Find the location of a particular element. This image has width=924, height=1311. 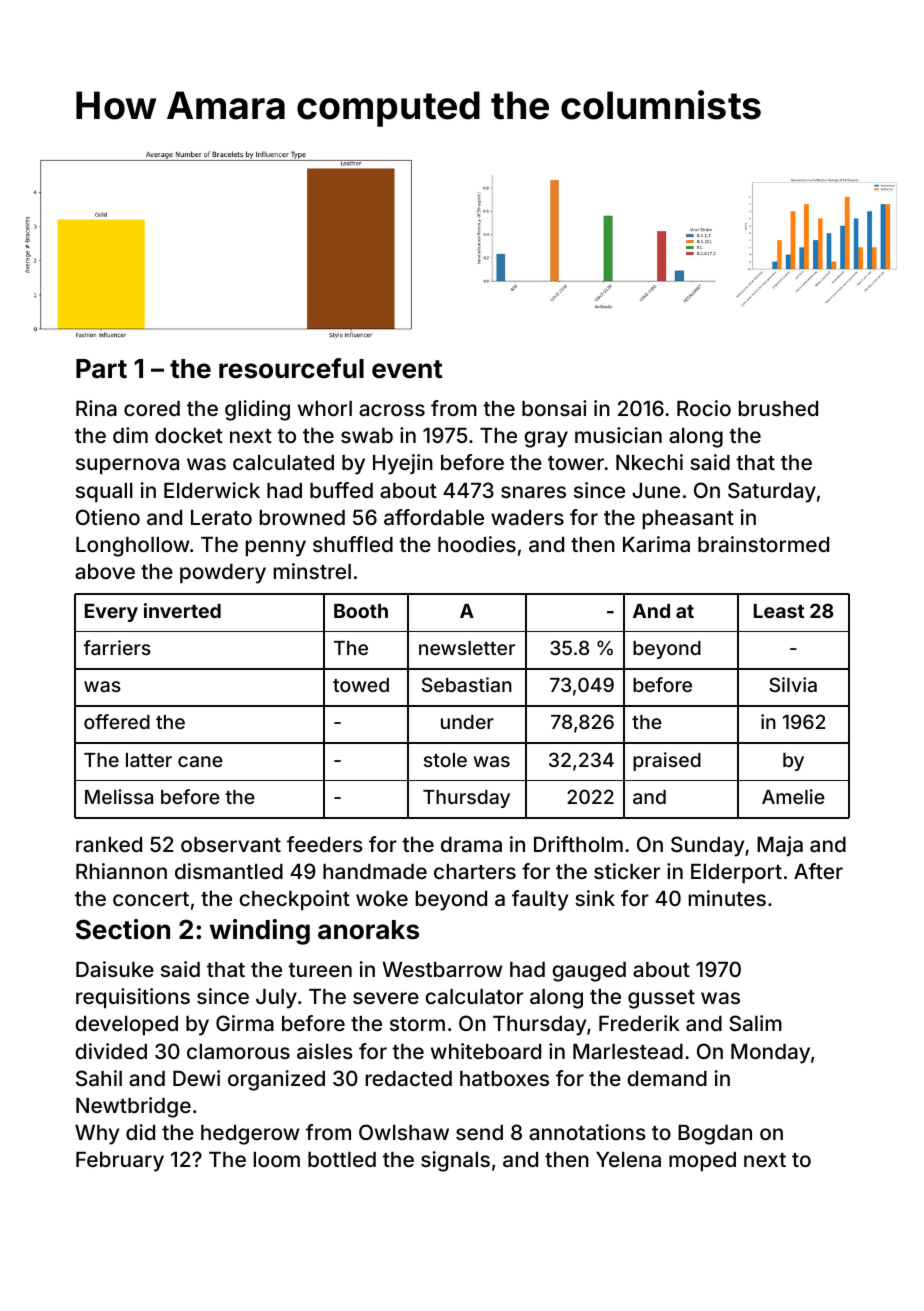

brushed is located at coordinates (778, 408).
